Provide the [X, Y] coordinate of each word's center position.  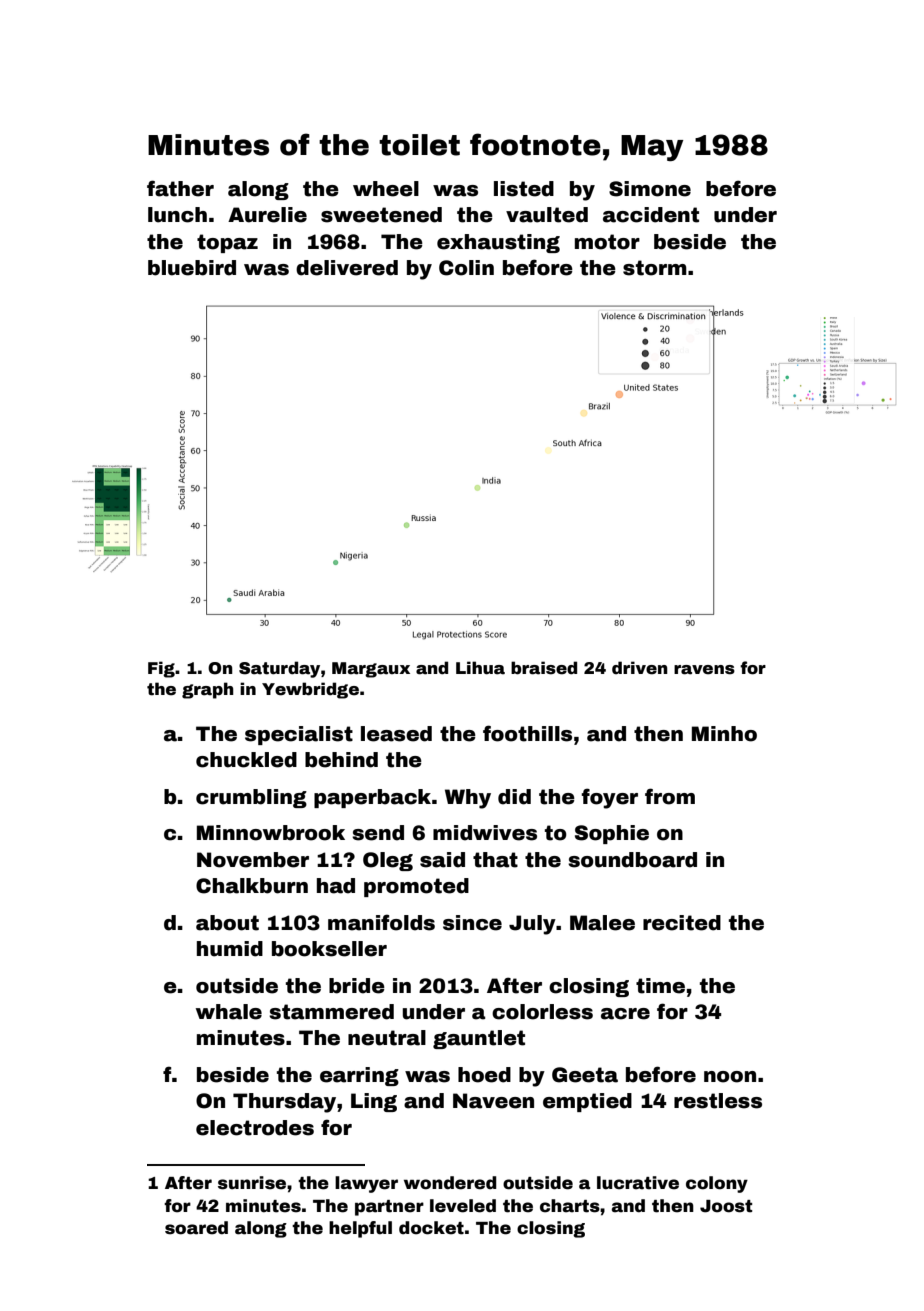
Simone [650, 189]
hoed [484, 1075]
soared [196, 1228]
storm [655, 268]
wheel [386, 189]
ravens [704, 670]
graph [208, 690]
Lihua [480, 668]
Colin [466, 268]
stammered [331, 1012]
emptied [587, 1102]
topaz [227, 243]
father [180, 188]
